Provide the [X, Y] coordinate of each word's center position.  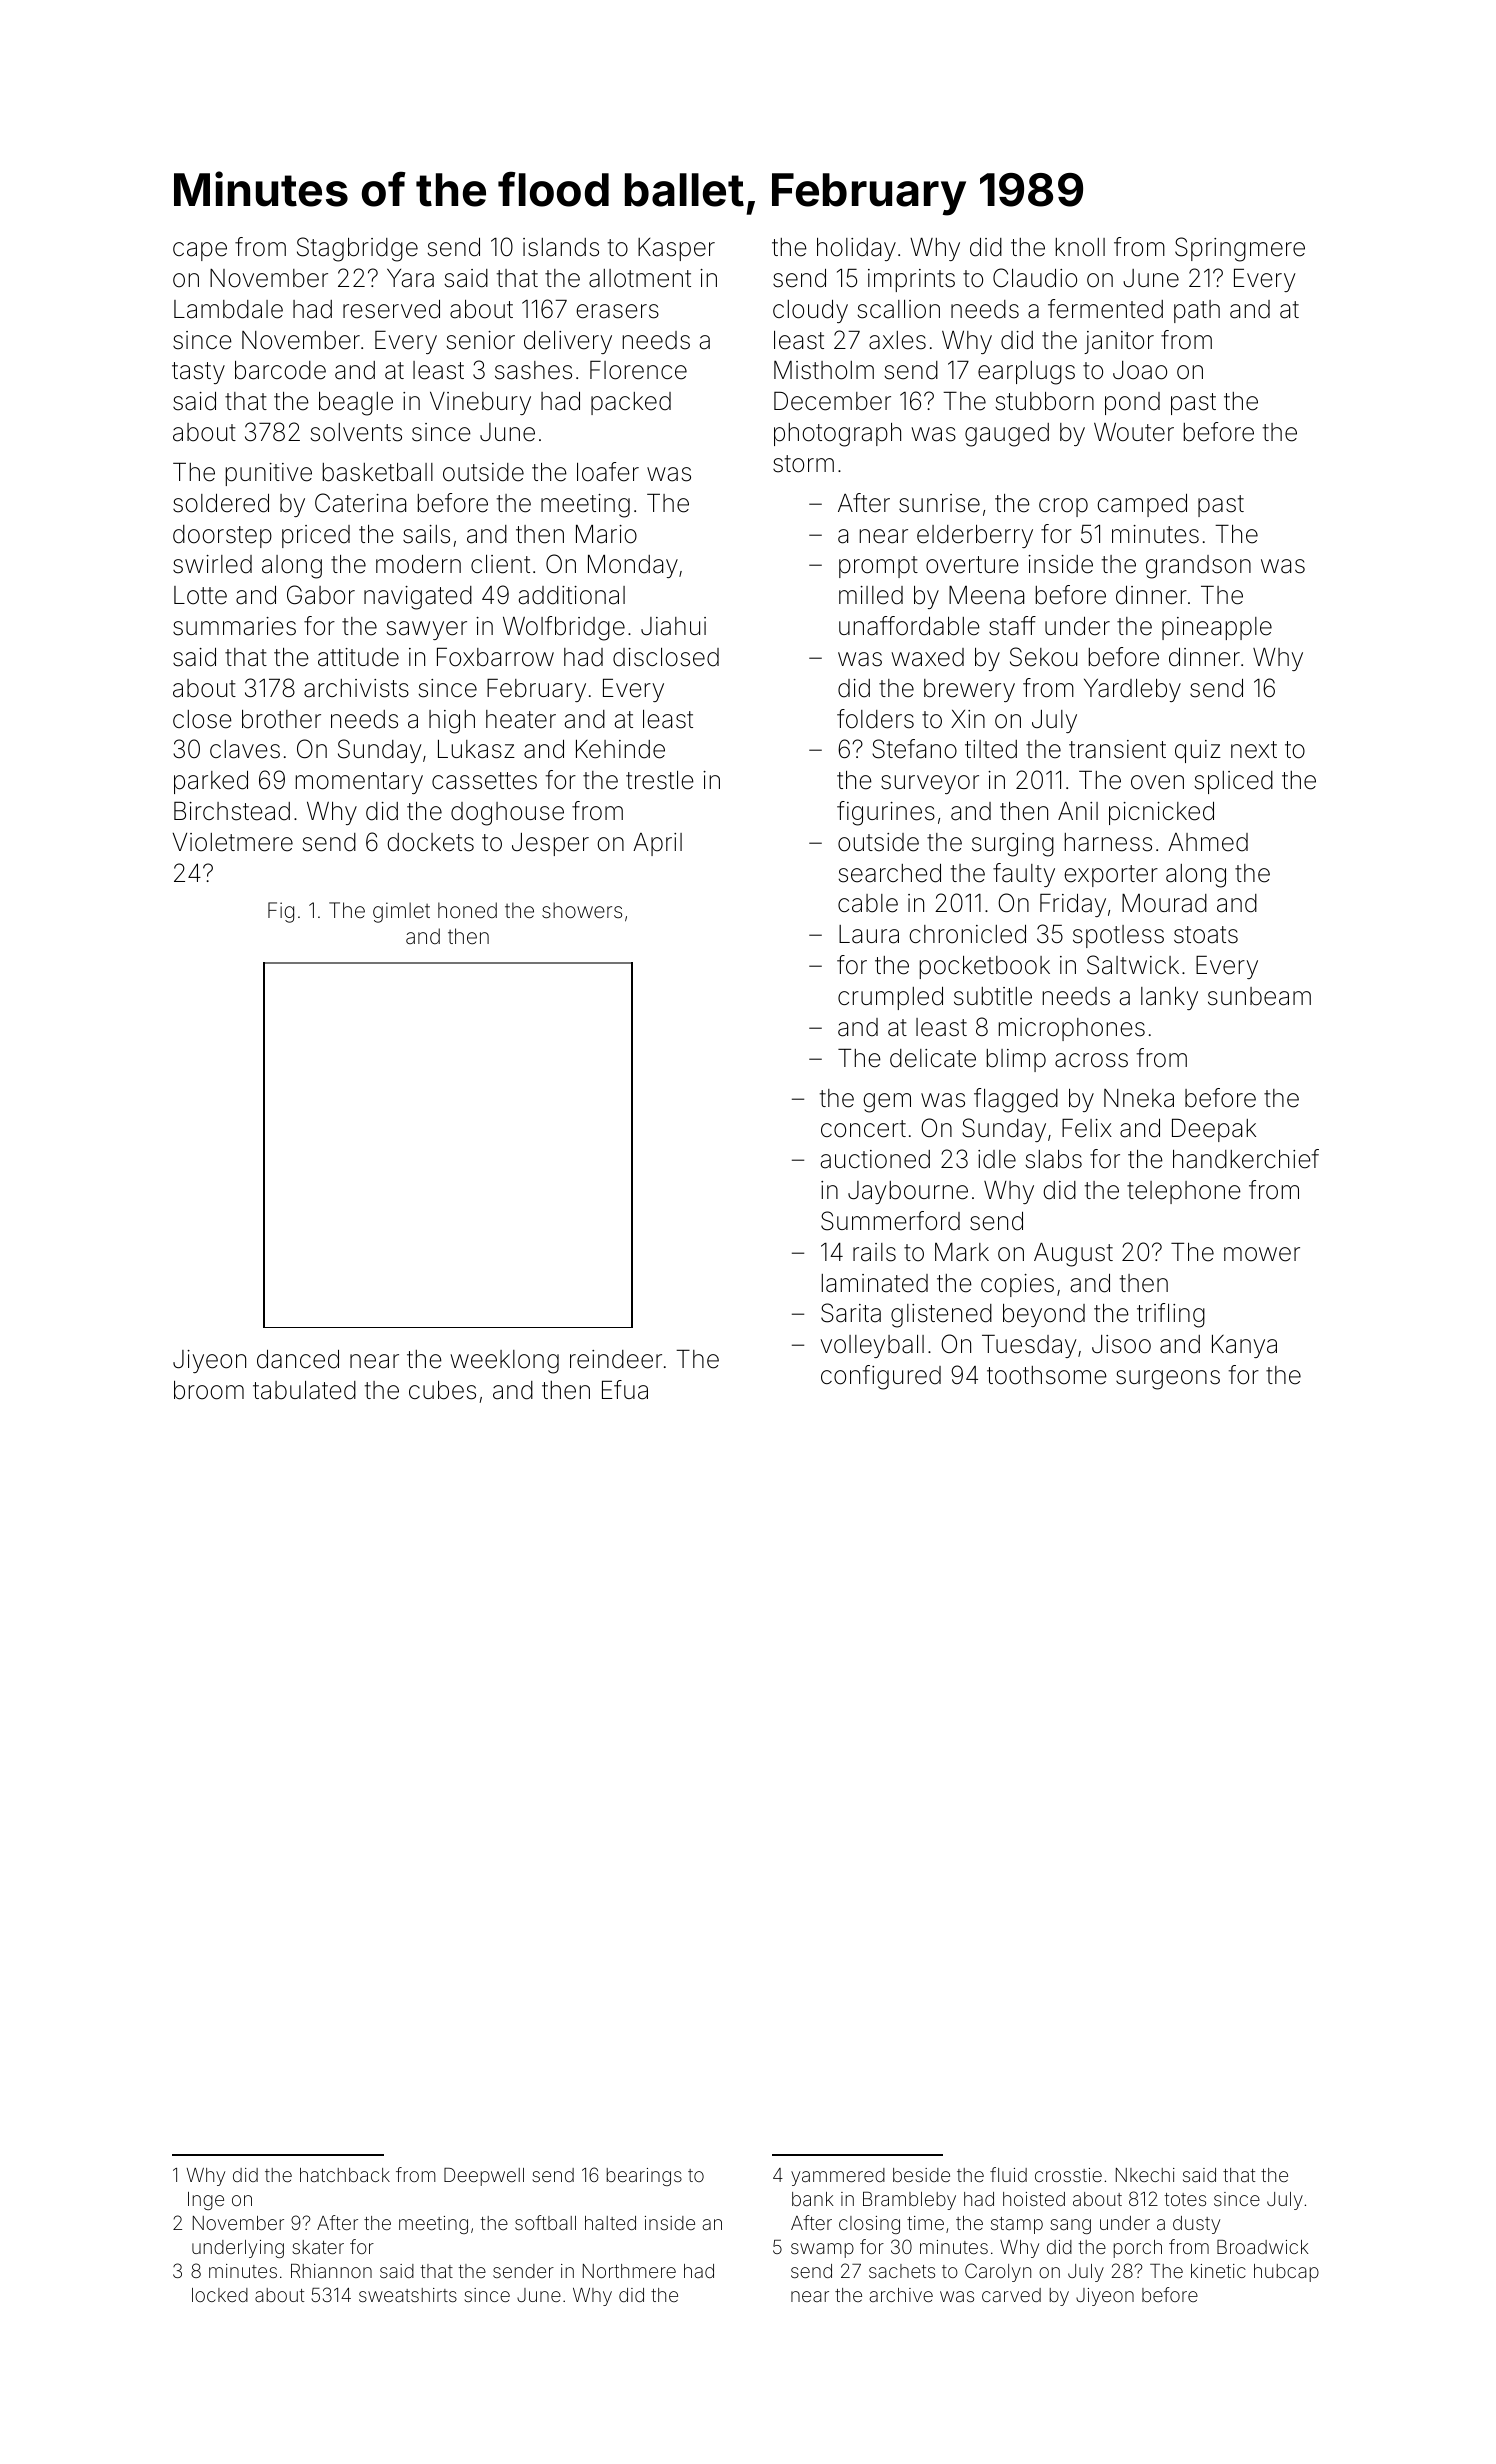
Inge [206, 2201]
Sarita [851, 1313]
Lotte [200, 595]
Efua [625, 1390]
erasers [617, 311]
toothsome [1047, 1375]
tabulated [304, 1390]
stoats [1206, 935]
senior [481, 340]
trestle [660, 780]
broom [209, 1390]
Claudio [1035, 278]
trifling [1171, 1315]
